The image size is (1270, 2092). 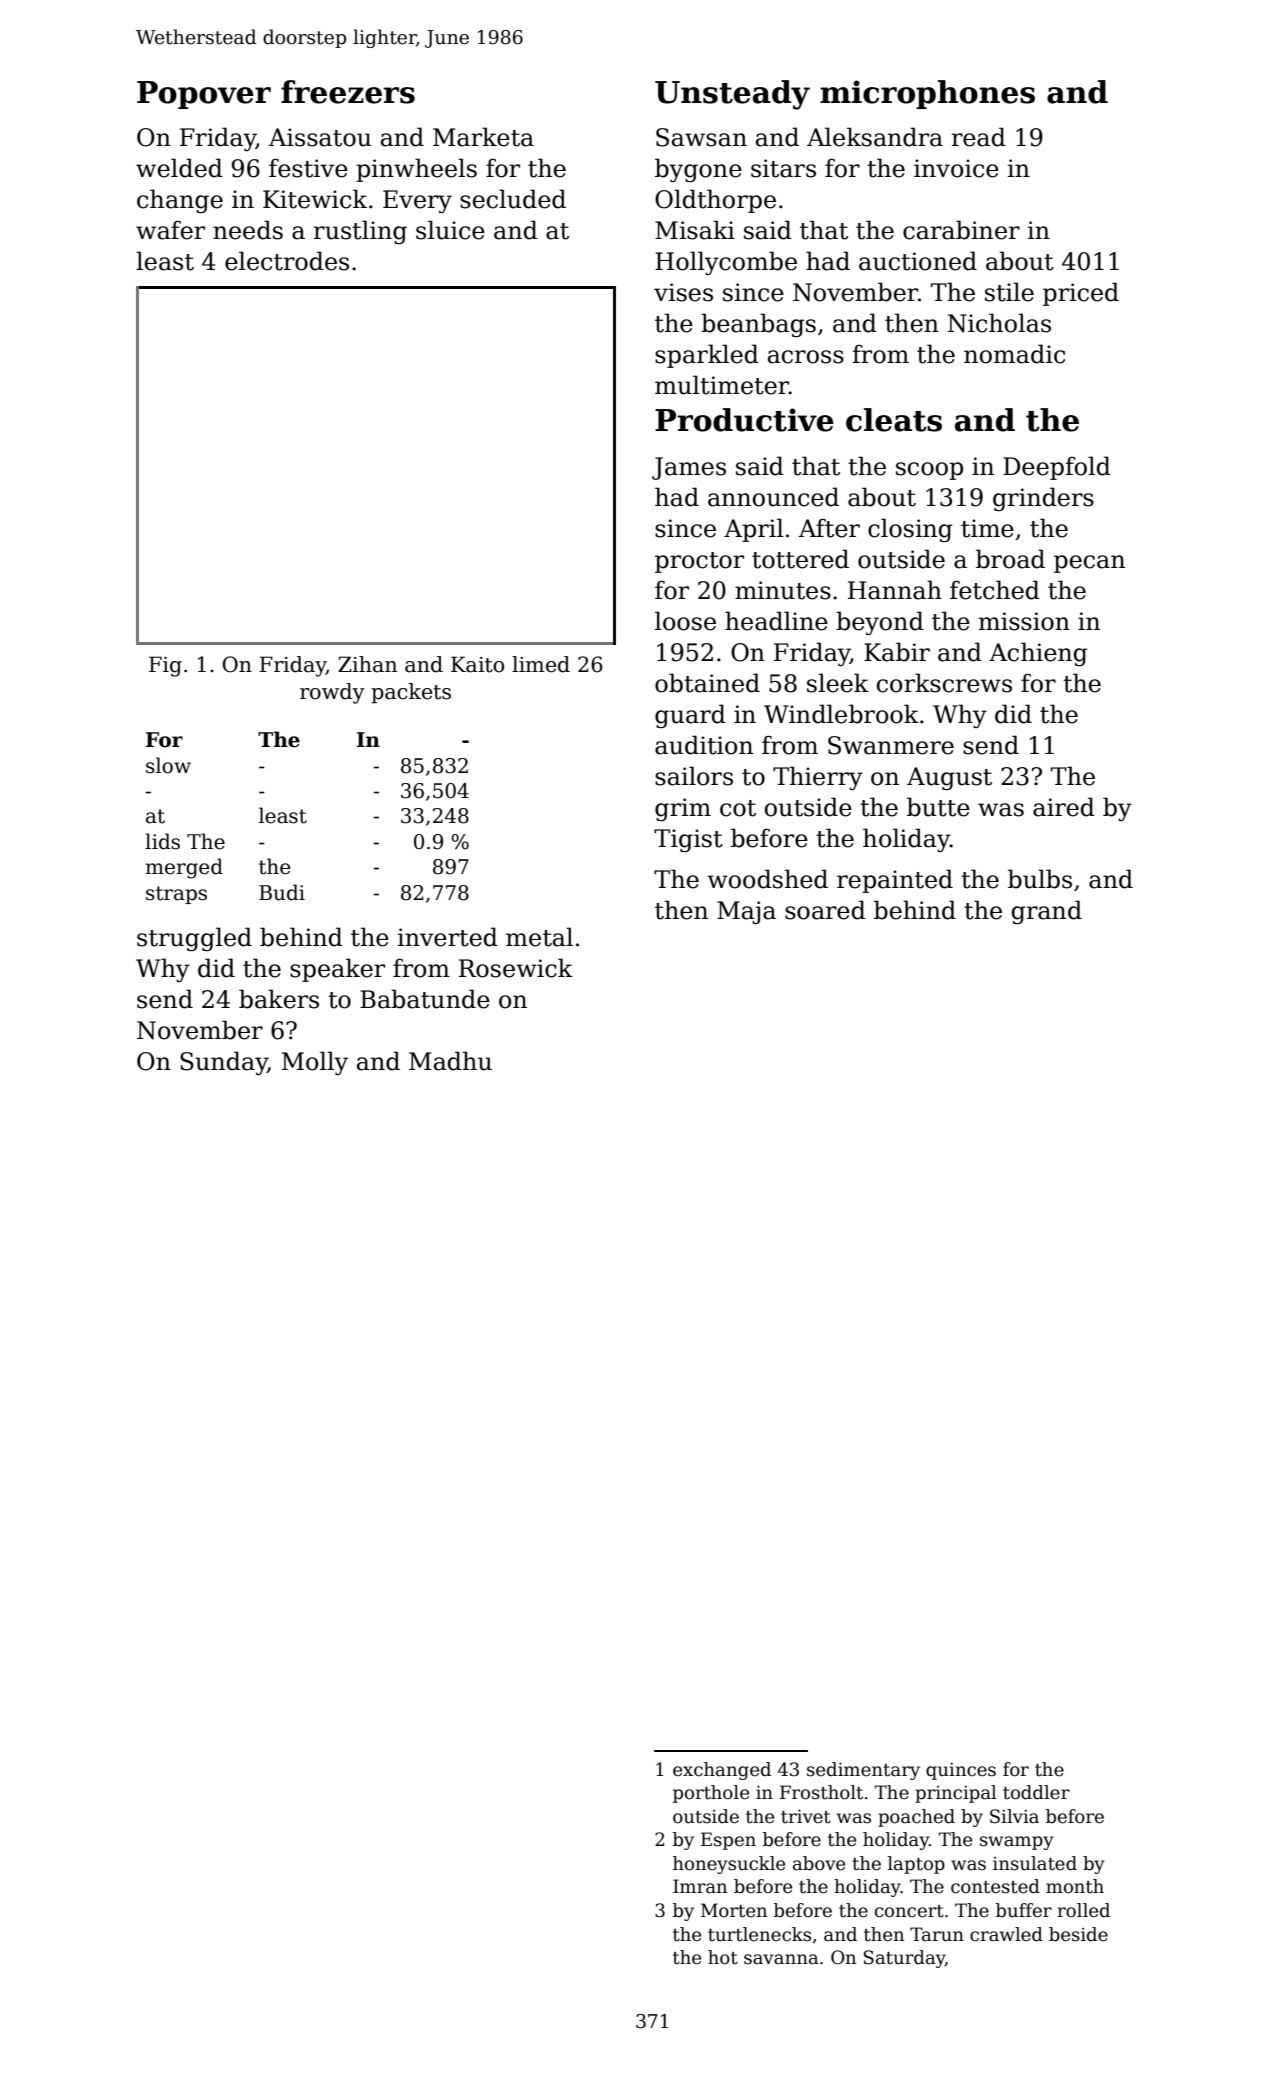 What do you see at coordinates (961, 1771) in the image?
I see `quinces` at bounding box center [961, 1771].
